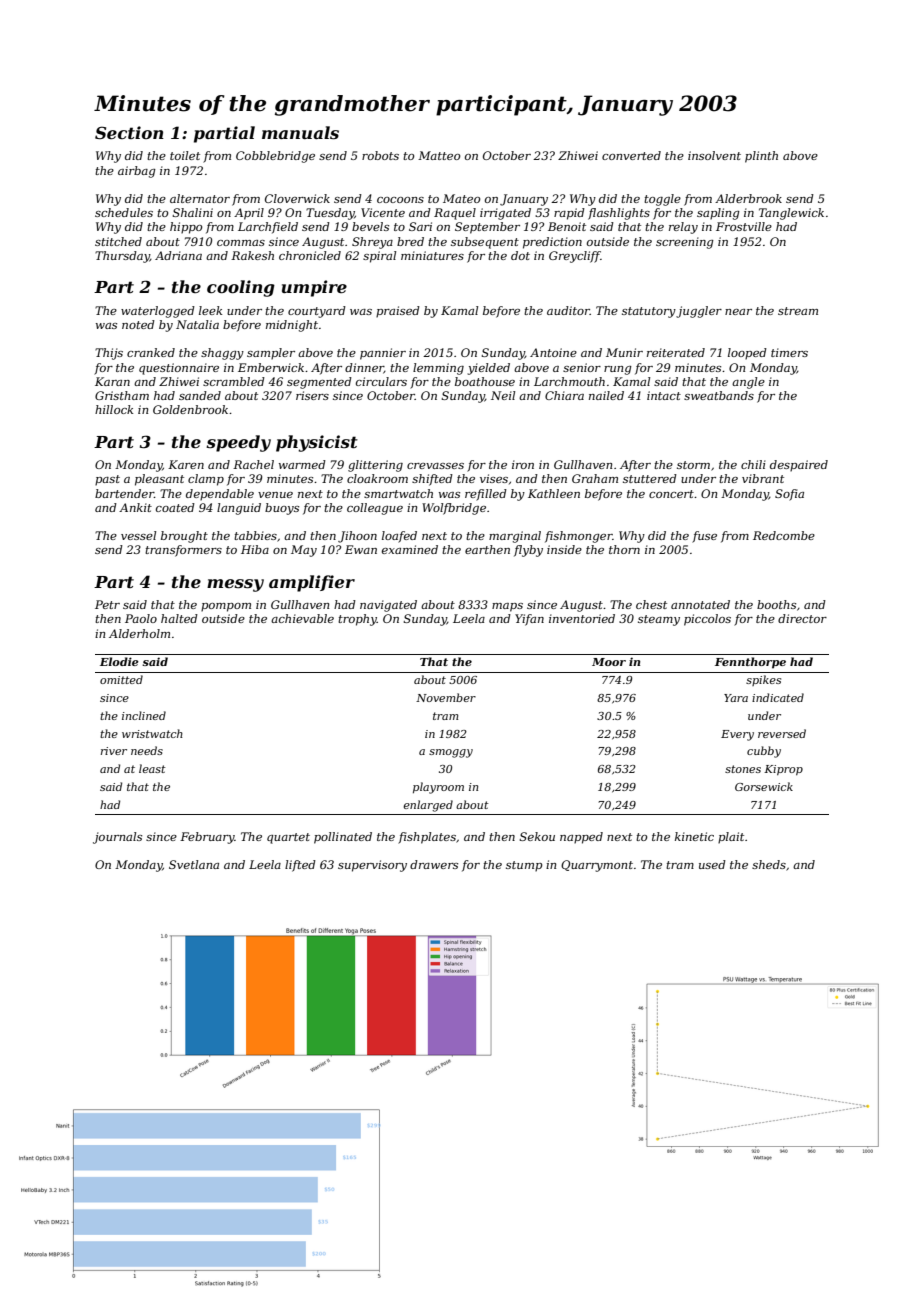 The image size is (924, 1308). Describe the element at coordinates (194, 864) in the page. I see `Svetlana` at that location.
